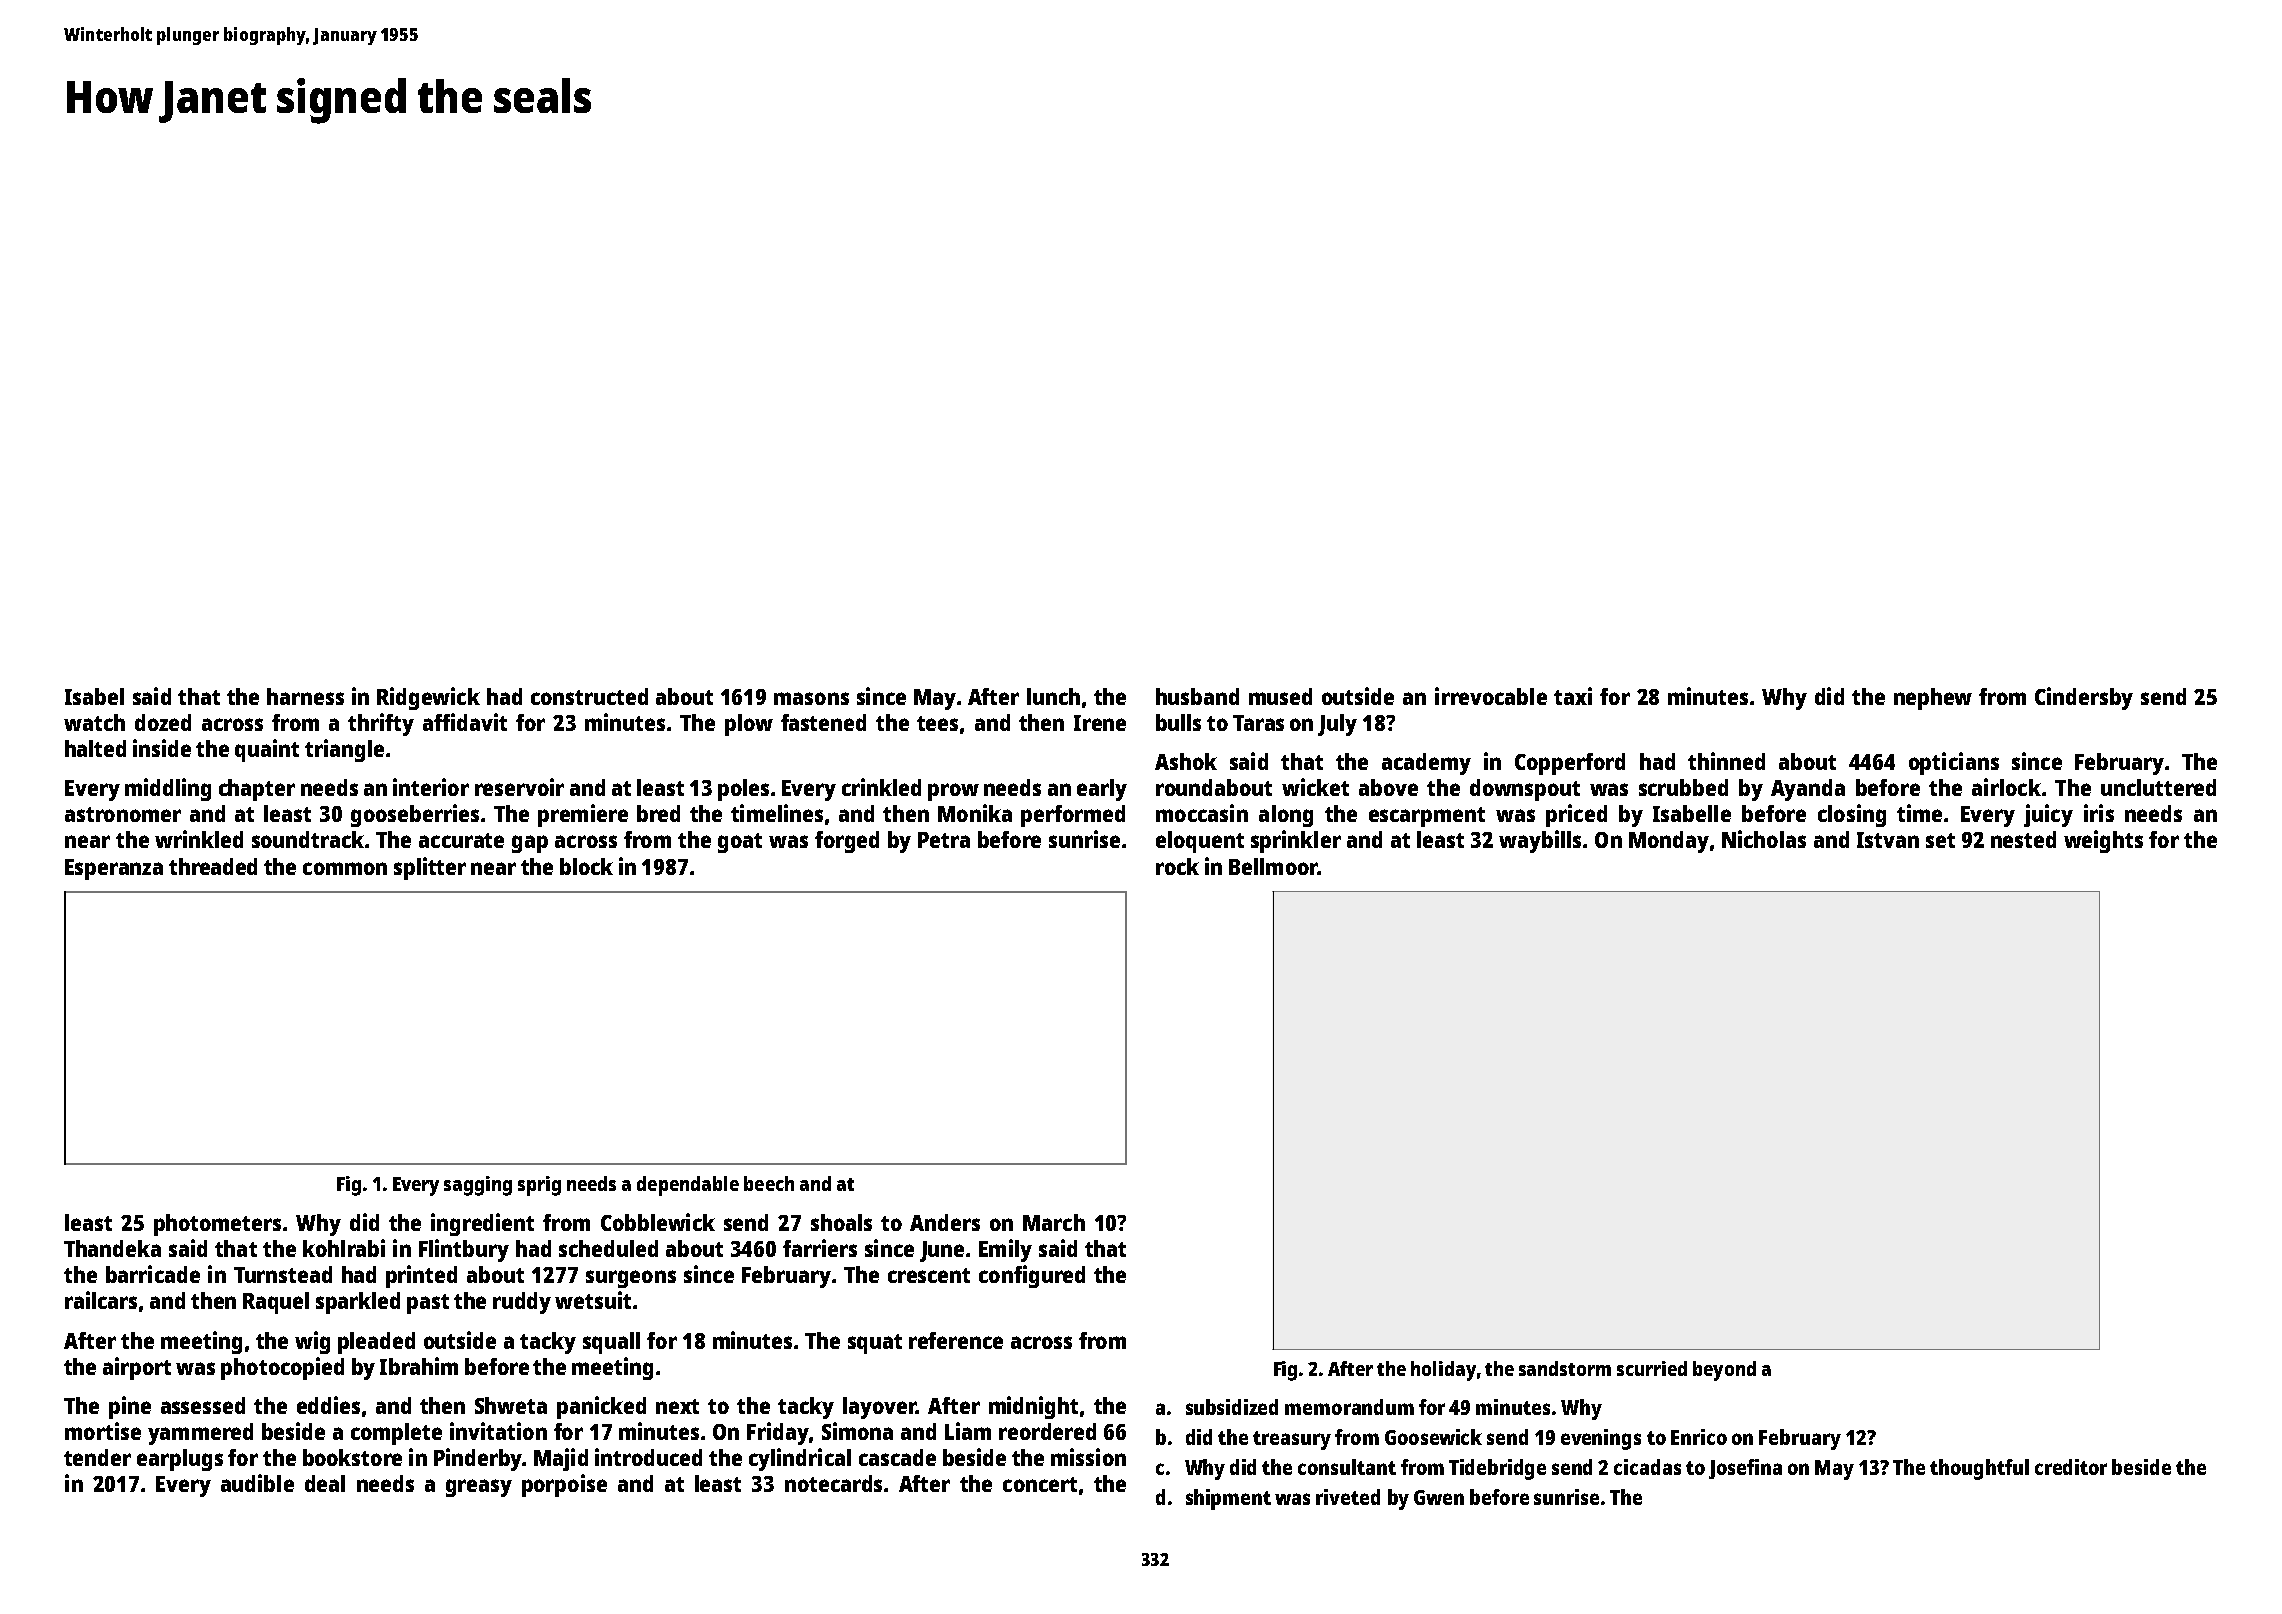  I want to click on uncluttered, so click(2158, 787).
